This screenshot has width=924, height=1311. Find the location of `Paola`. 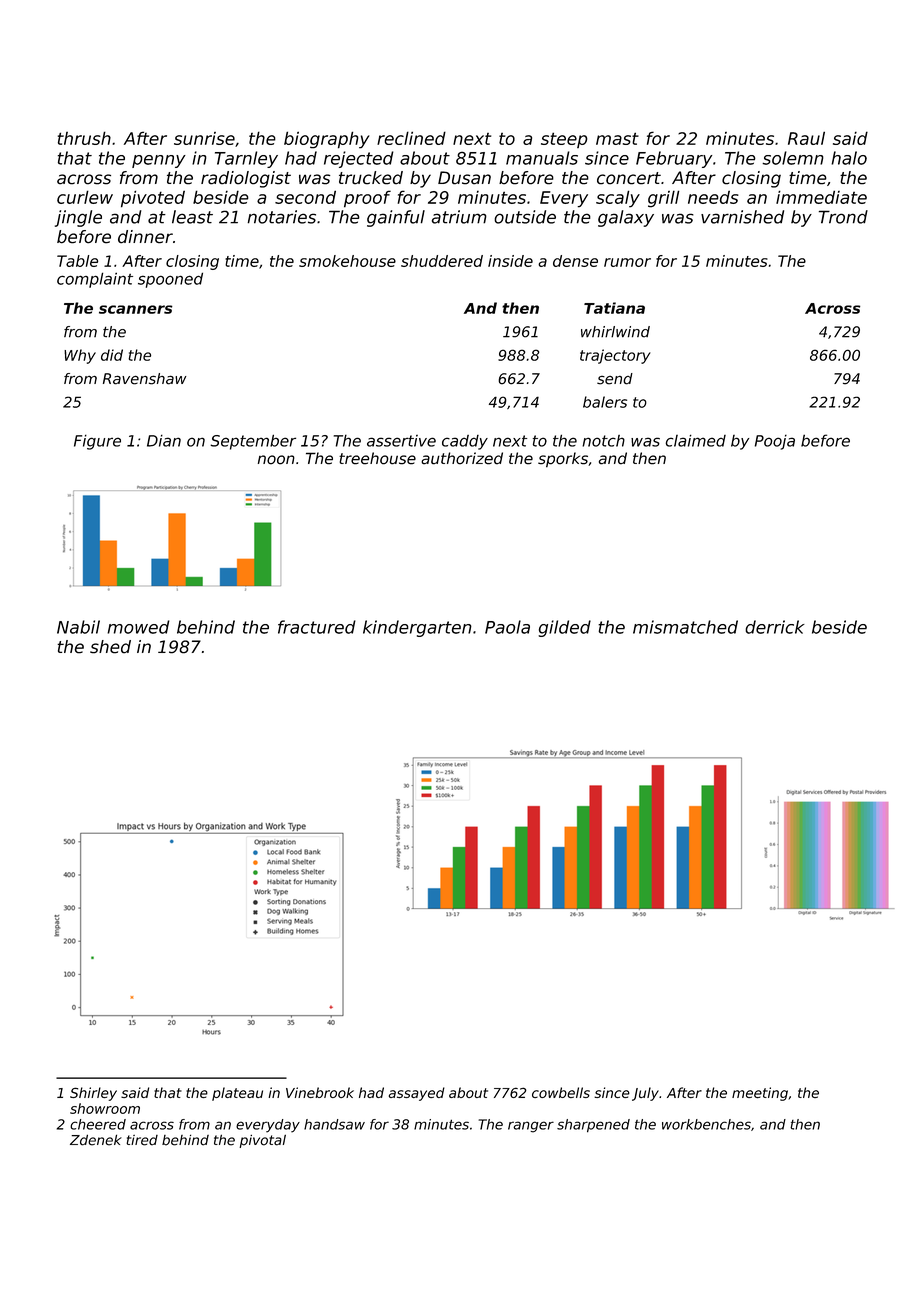

Paola is located at coordinates (507, 627).
